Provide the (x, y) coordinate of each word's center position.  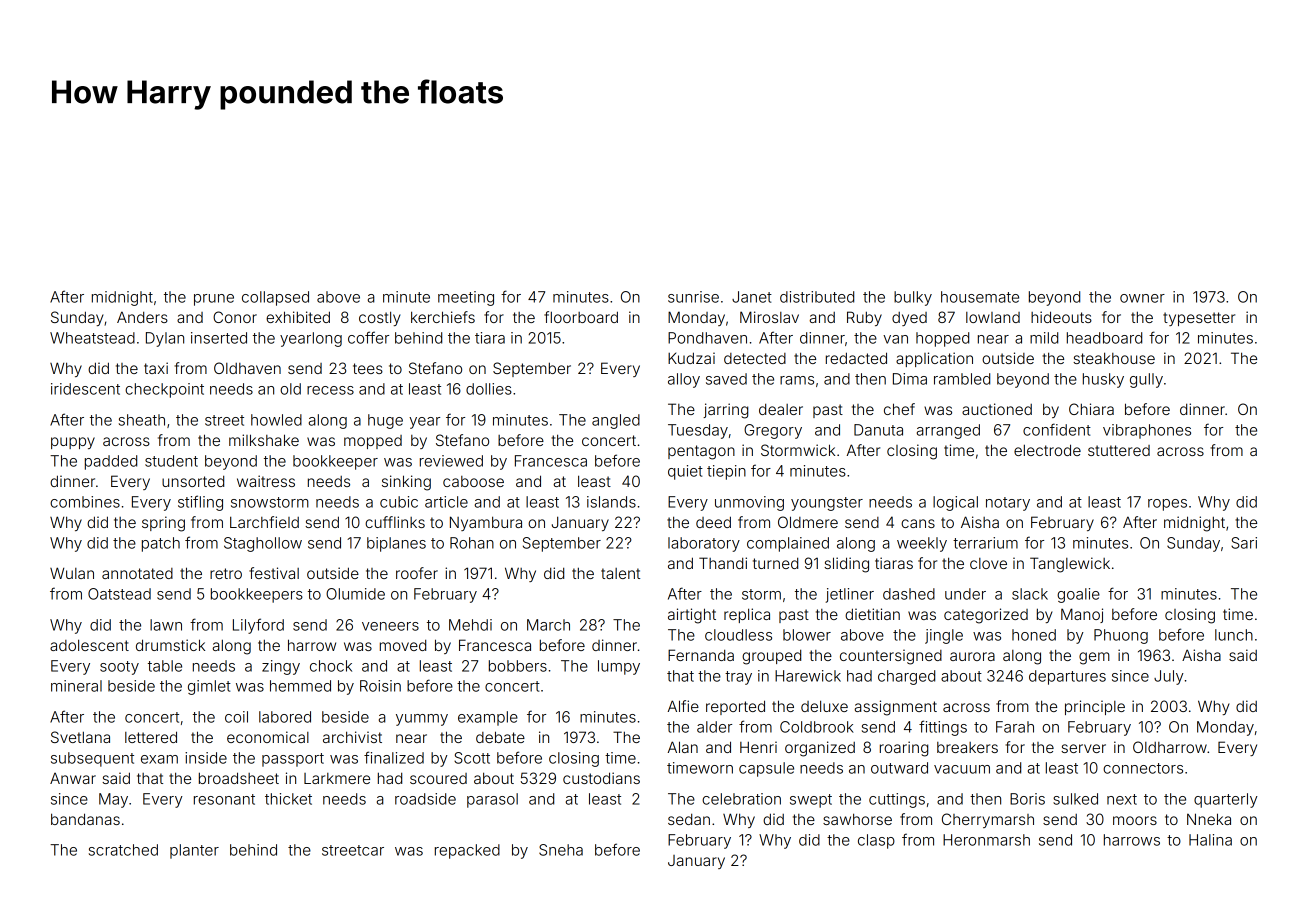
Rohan (472, 543)
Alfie (683, 706)
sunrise (693, 297)
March (548, 625)
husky (1103, 380)
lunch (1234, 635)
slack (1030, 594)
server (1083, 748)
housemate (980, 297)
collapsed (275, 298)
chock (331, 666)
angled (616, 421)
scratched (123, 850)
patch (161, 544)
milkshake (264, 440)
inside (206, 758)
